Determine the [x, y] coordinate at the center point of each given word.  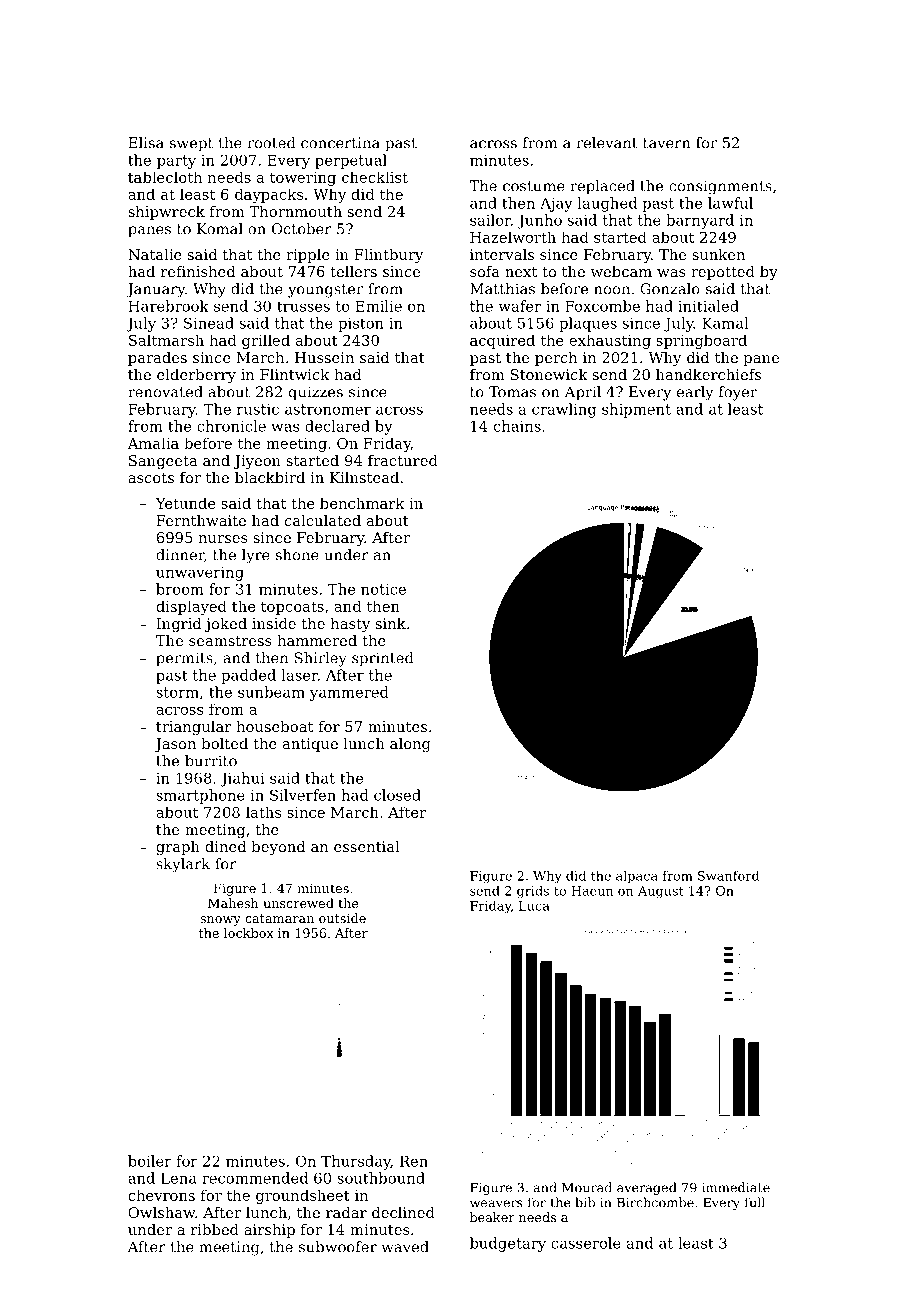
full [755, 1202]
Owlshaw [161, 1212]
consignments [720, 187]
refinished [198, 271]
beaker [492, 1217]
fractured [403, 460]
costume [534, 186]
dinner [180, 555]
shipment [636, 410]
